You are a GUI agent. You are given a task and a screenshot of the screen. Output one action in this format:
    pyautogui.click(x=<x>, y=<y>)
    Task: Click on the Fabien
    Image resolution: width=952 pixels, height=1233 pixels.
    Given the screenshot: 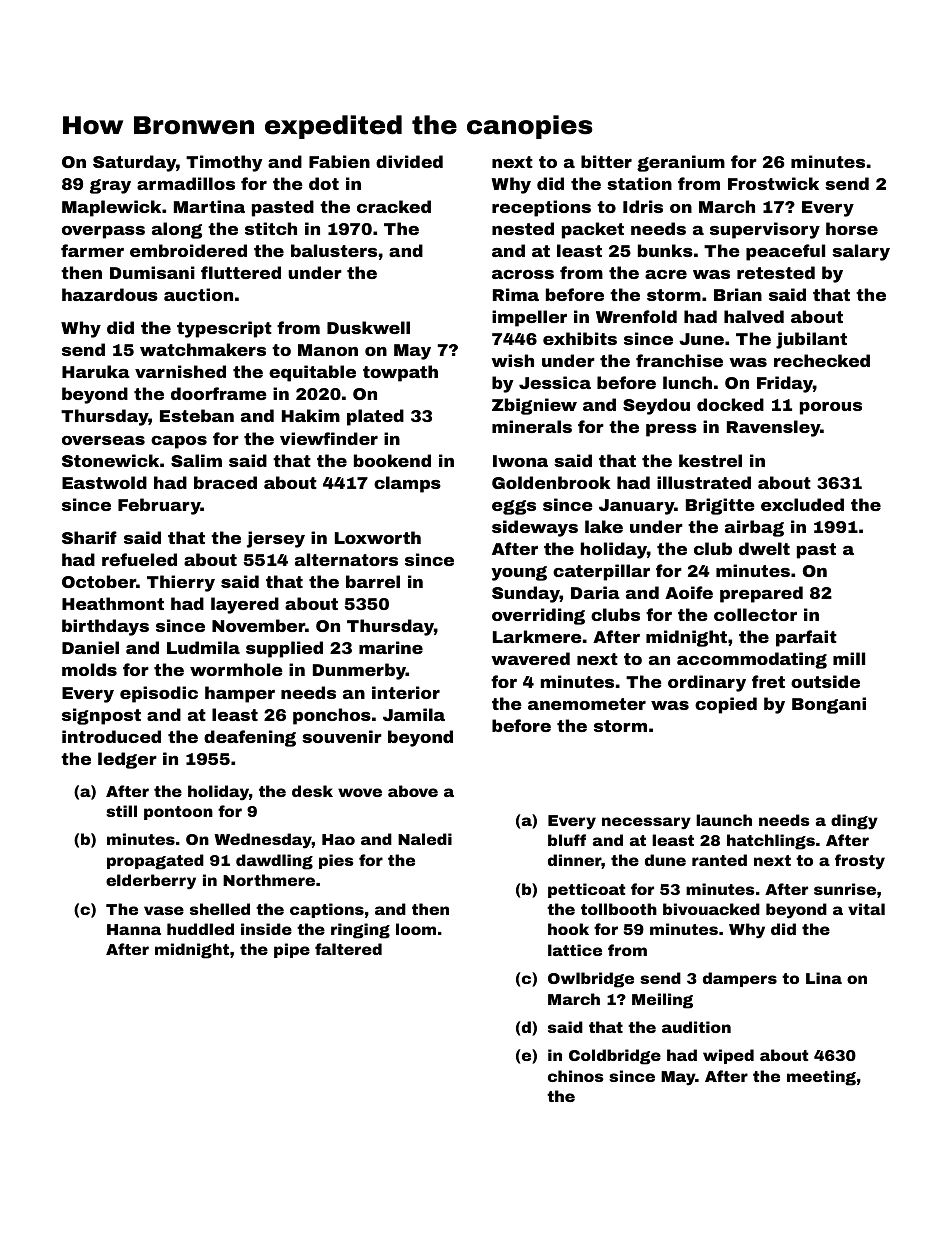 What is the action you would take?
    pyautogui.click(x=339, y=161)
